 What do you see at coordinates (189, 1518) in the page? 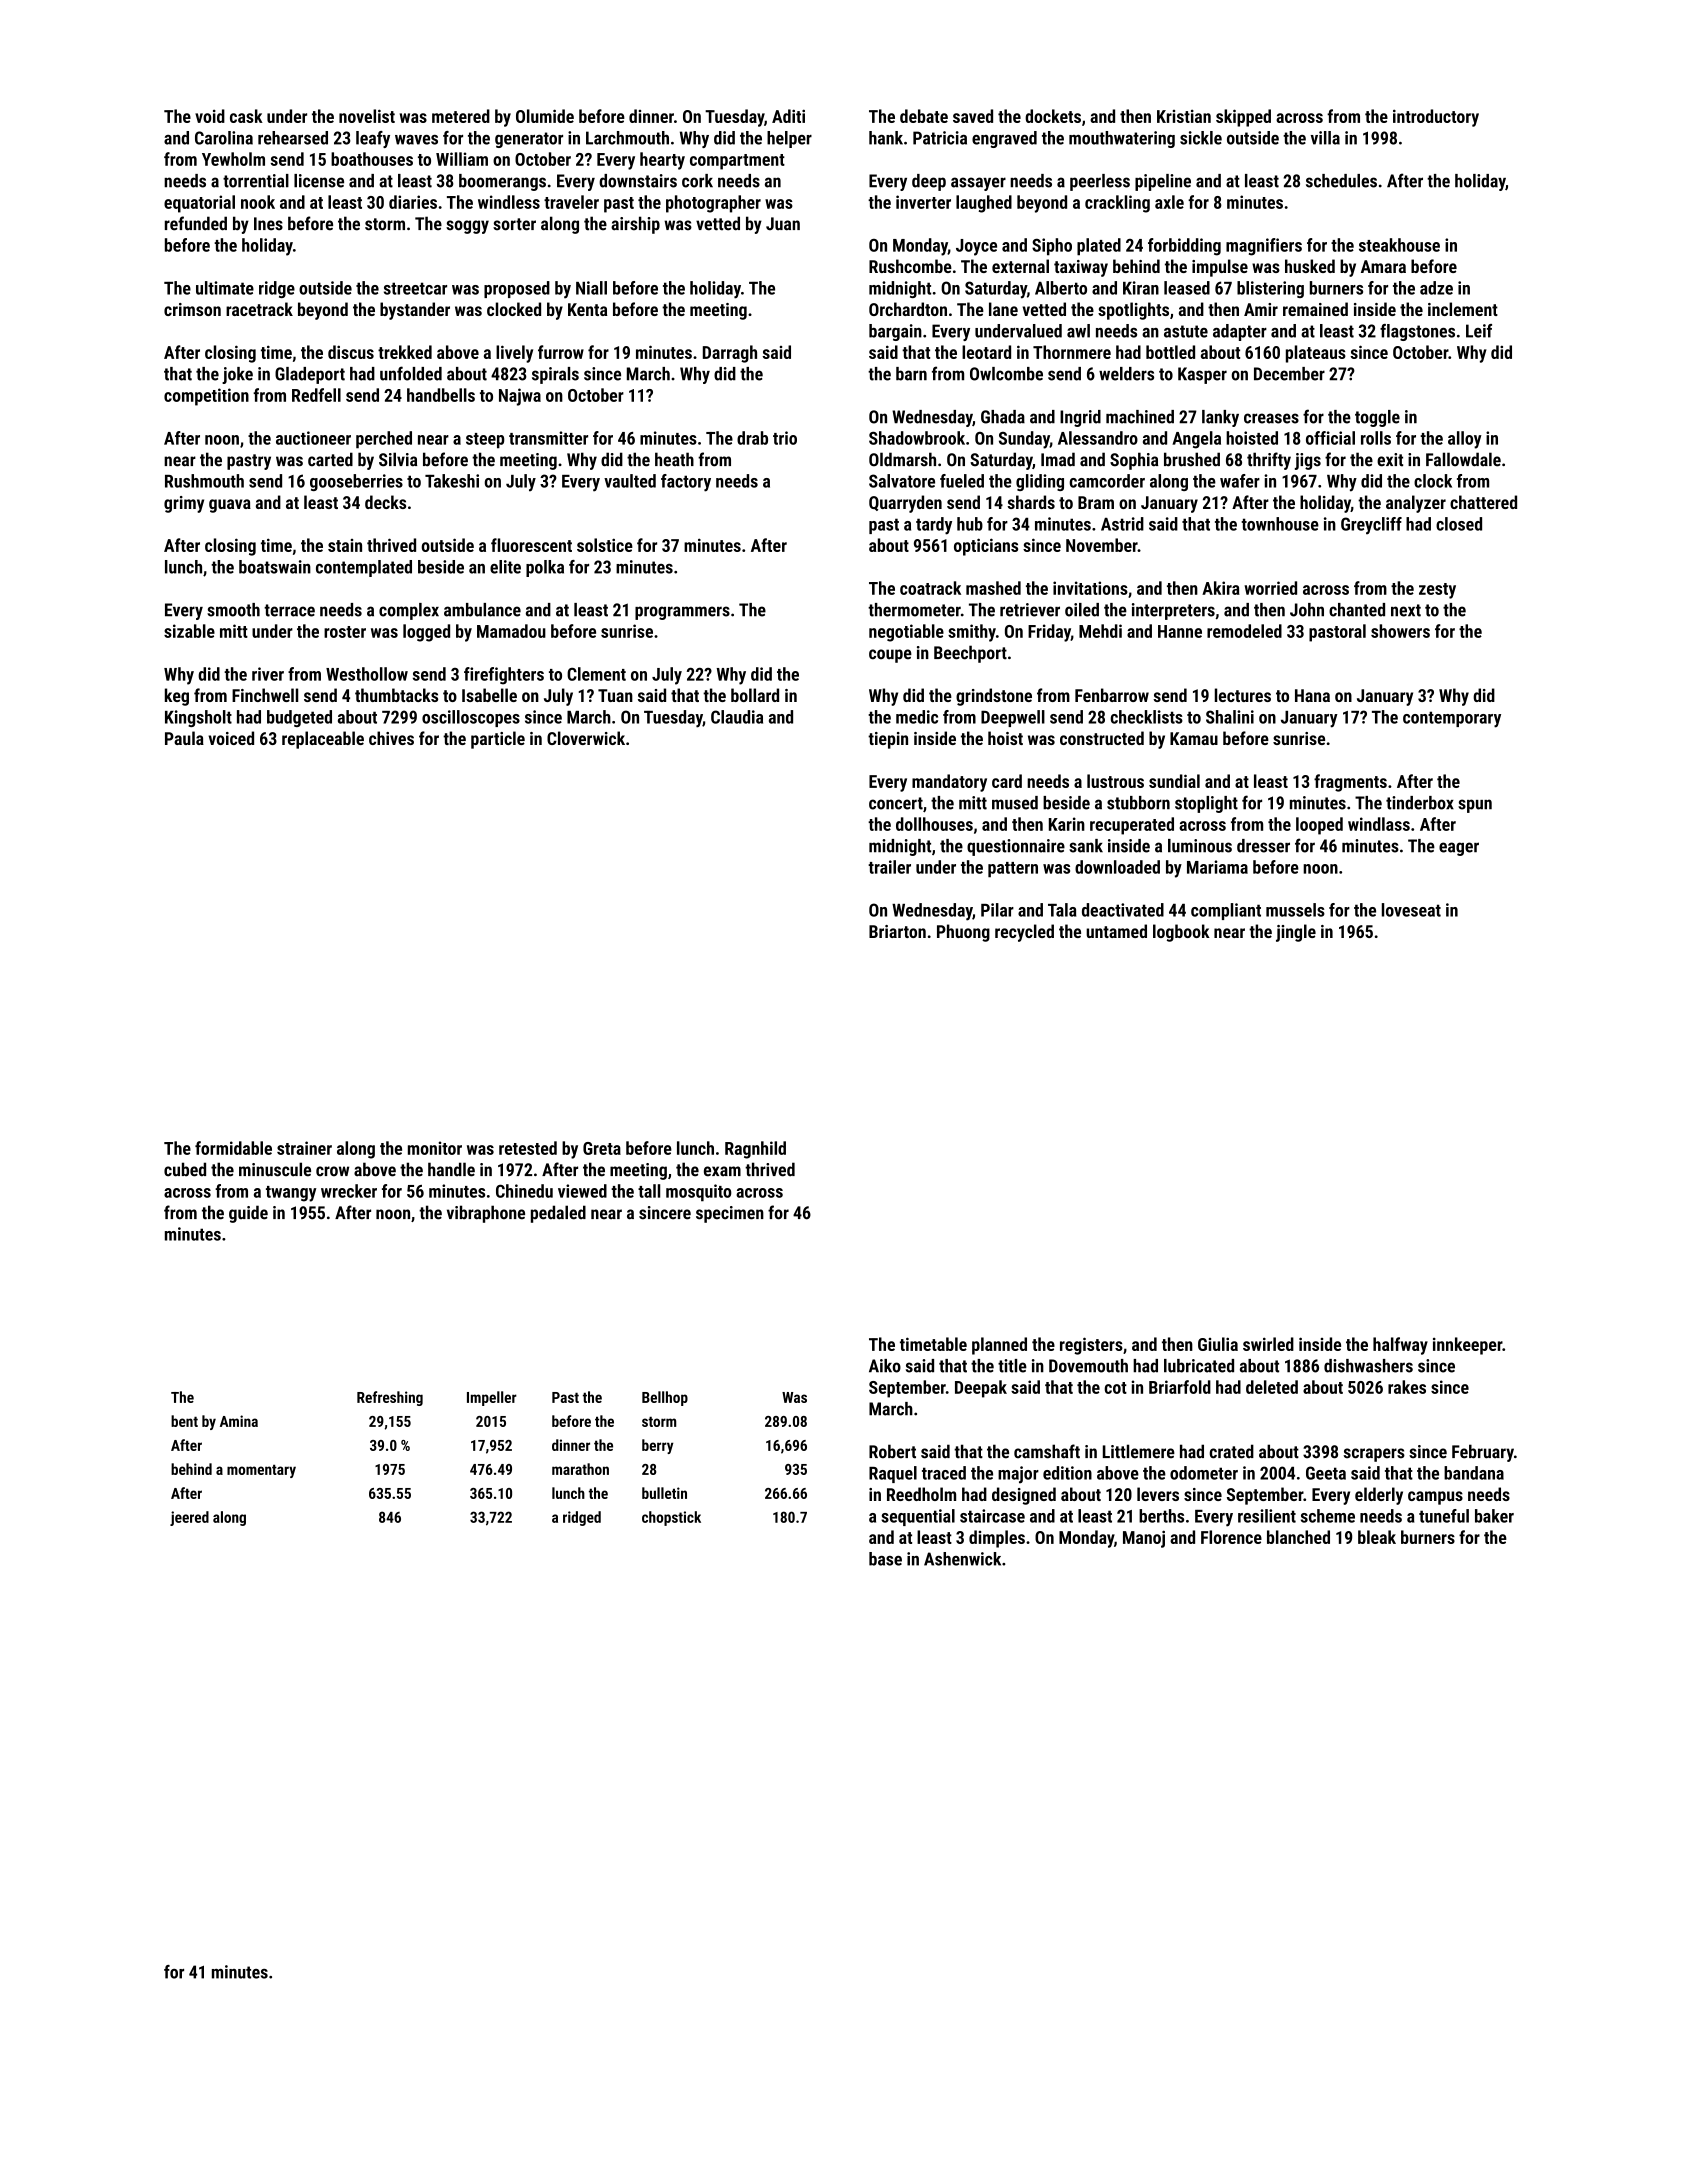
I see `jeered` at bounding box center [189, 1518].
